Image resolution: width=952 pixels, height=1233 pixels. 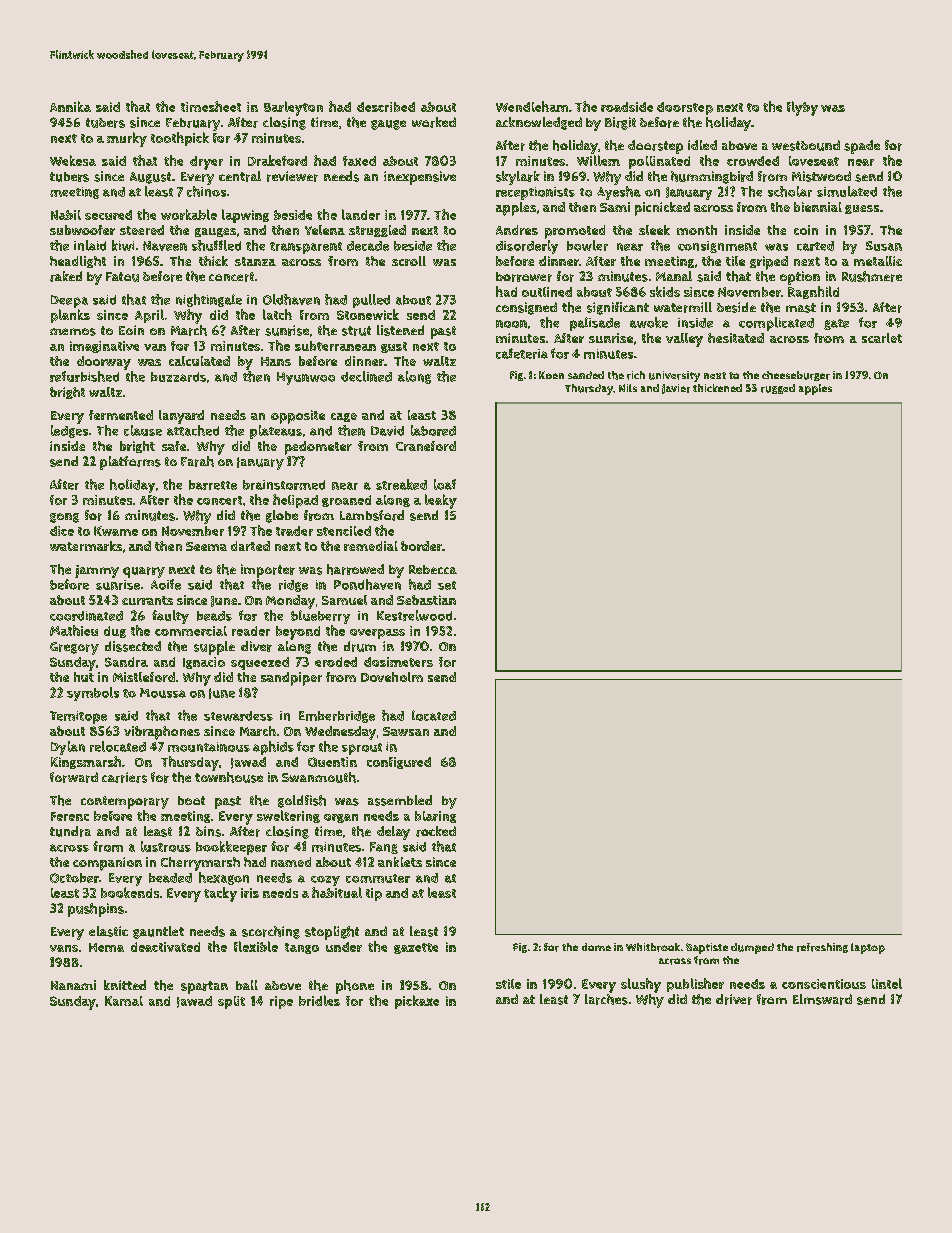 What do you see at coordinates (416, 948) in the screenshot?
I see `gazette` at bounding box center [416, 948].
